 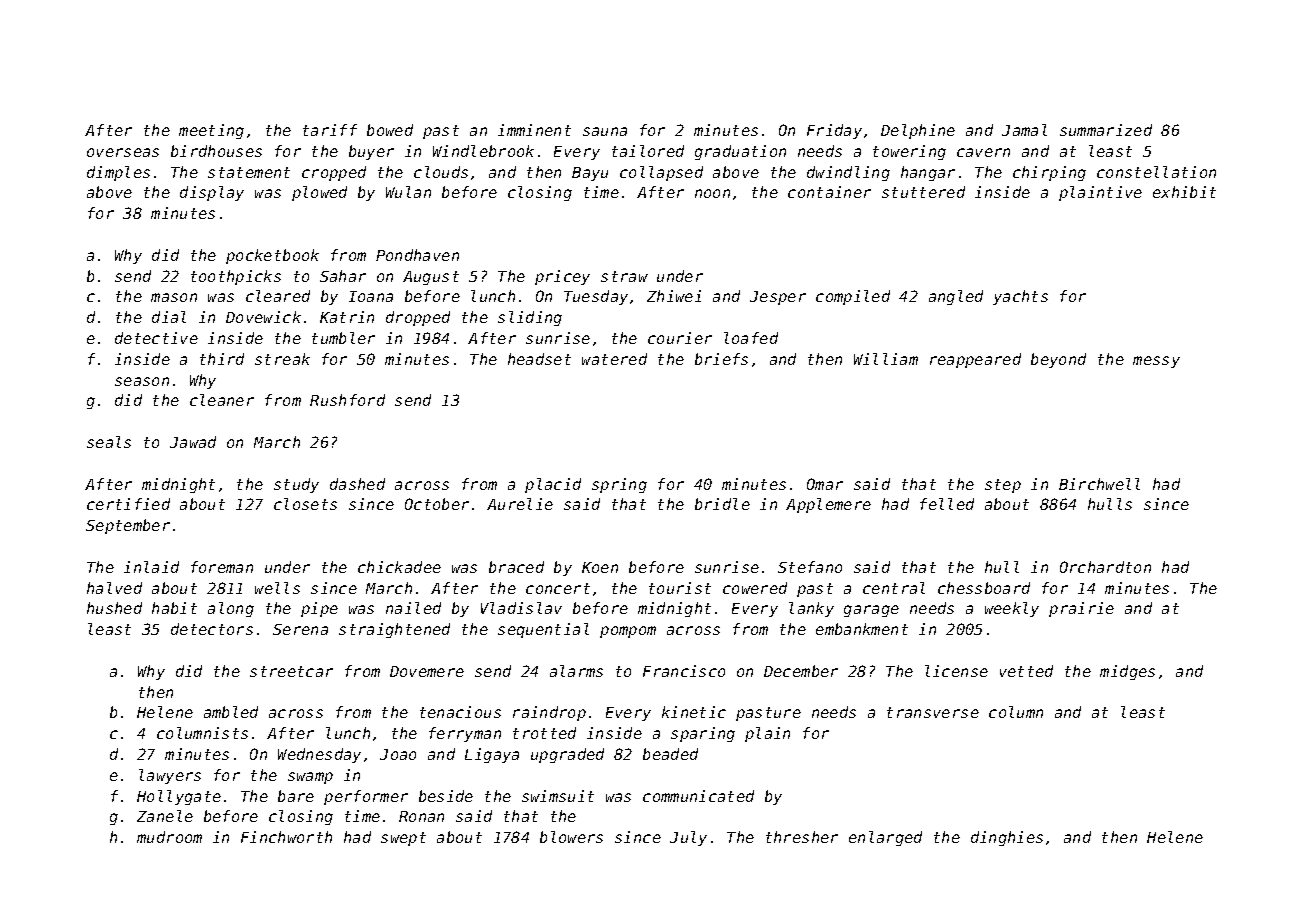 I want to click on July, so click(x=688, y=838).
